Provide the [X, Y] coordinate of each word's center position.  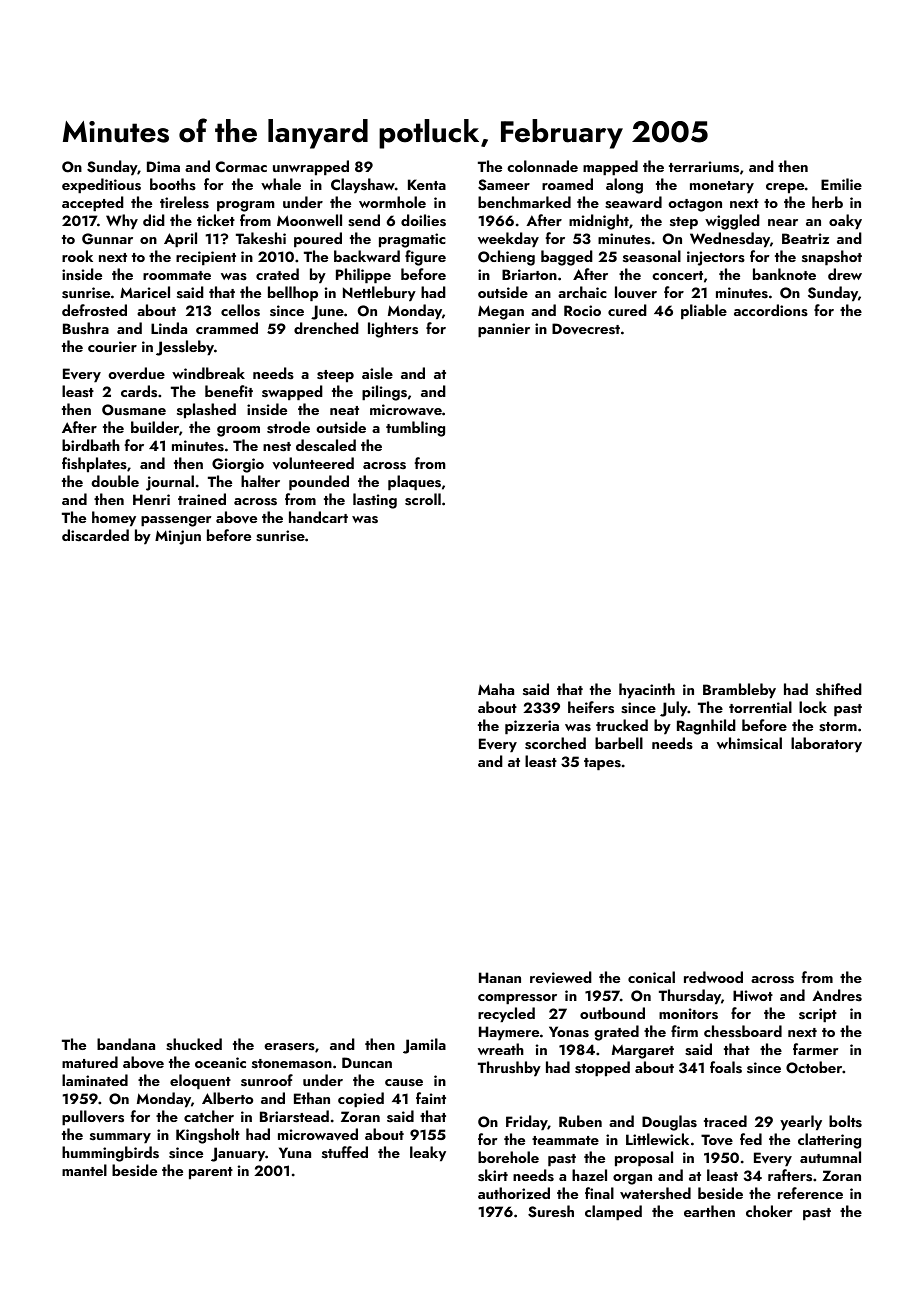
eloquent [200, 1082]
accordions [771, 310]
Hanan [500, 977]
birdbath [91, 445]
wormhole [392, 202]
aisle [377, 373]
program [245, 206]
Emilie [841, 184]
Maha [496, 689]
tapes [602, 764]
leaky [428, 1154]
